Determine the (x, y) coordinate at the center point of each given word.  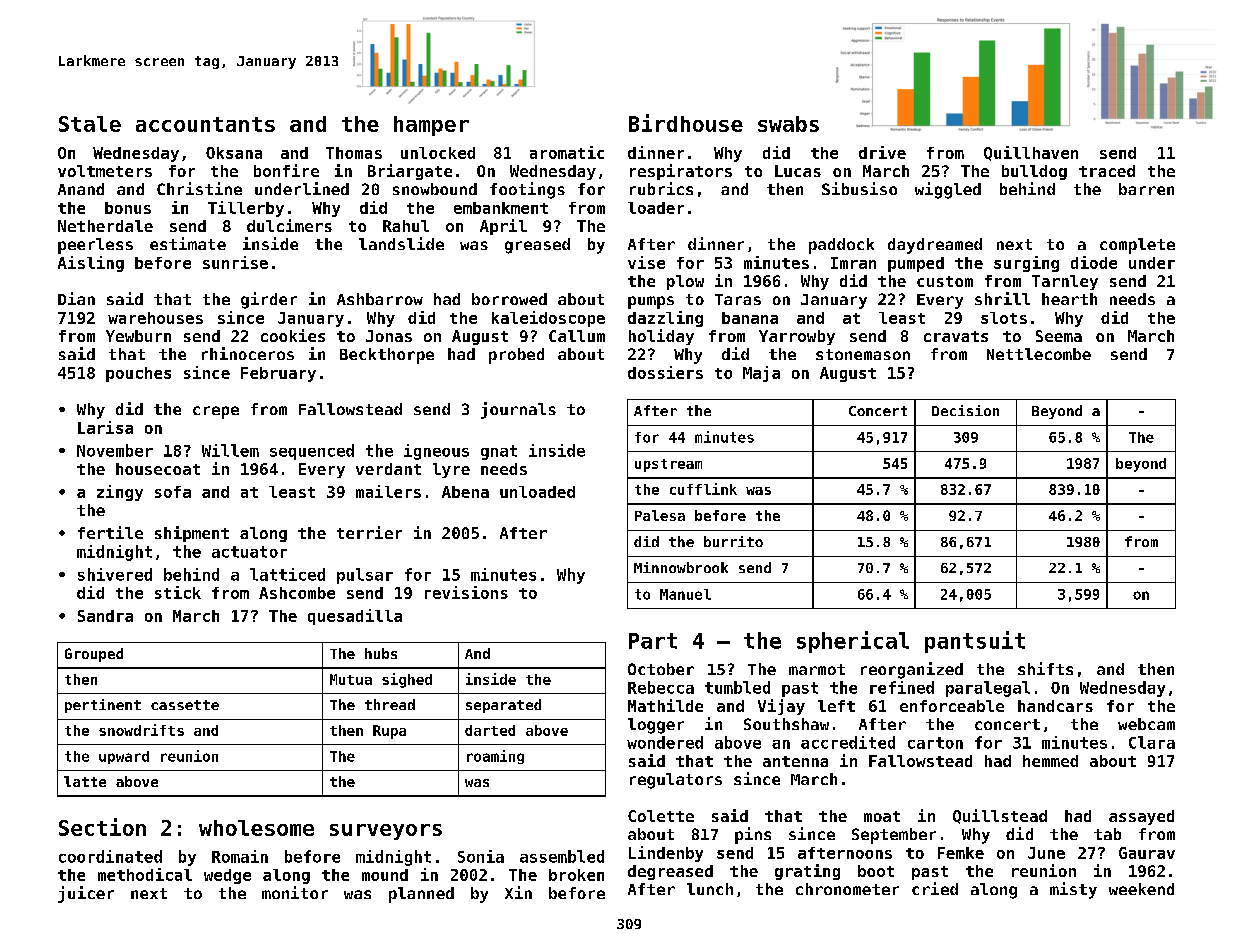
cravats (956, 336)
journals (518, 410)
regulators (676, 781)
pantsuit (975, 642)
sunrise (235, 262)
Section (102, 827)
